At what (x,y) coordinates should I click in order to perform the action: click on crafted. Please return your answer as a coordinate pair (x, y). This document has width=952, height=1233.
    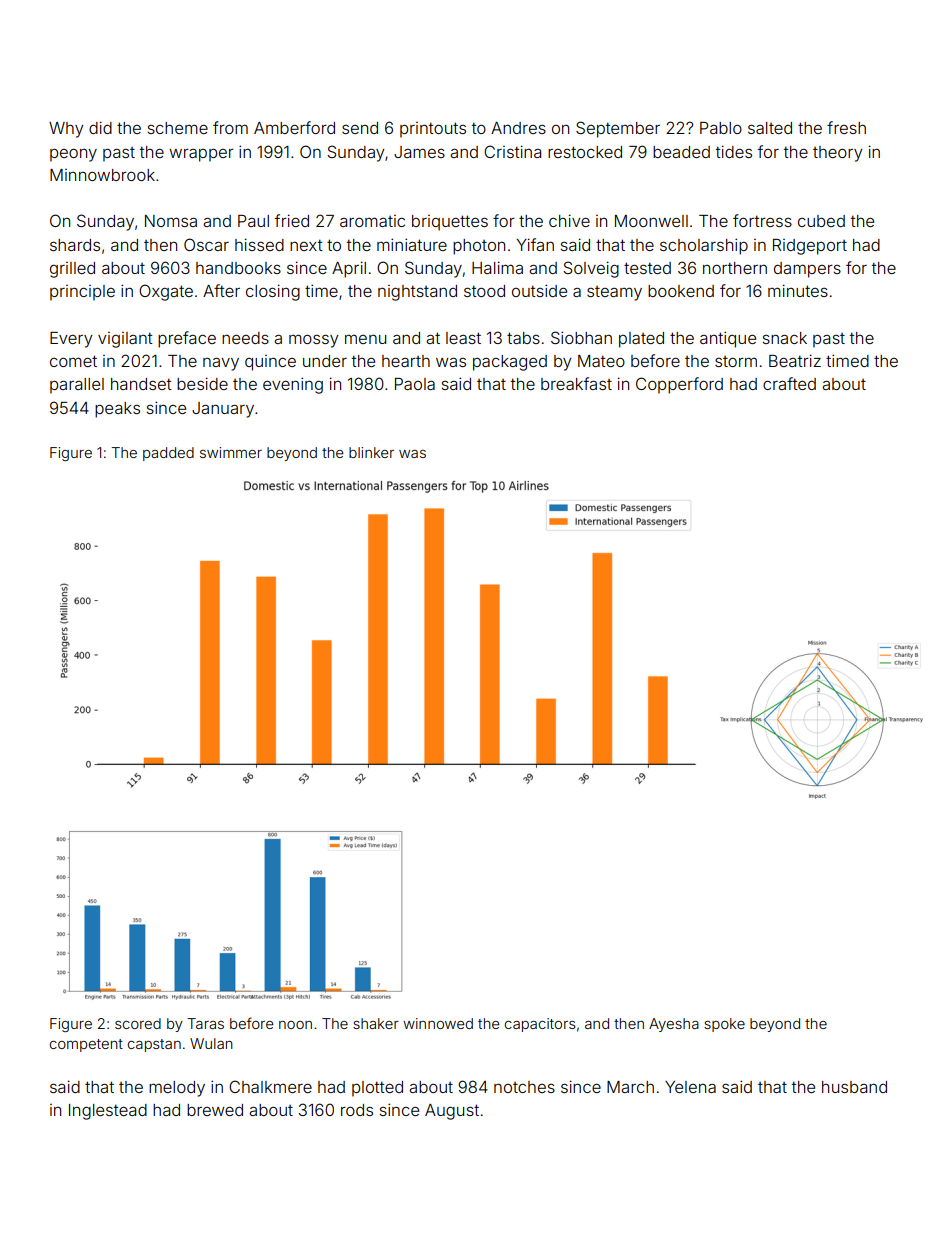
    Looking at the image, I should click on (789, 383).
